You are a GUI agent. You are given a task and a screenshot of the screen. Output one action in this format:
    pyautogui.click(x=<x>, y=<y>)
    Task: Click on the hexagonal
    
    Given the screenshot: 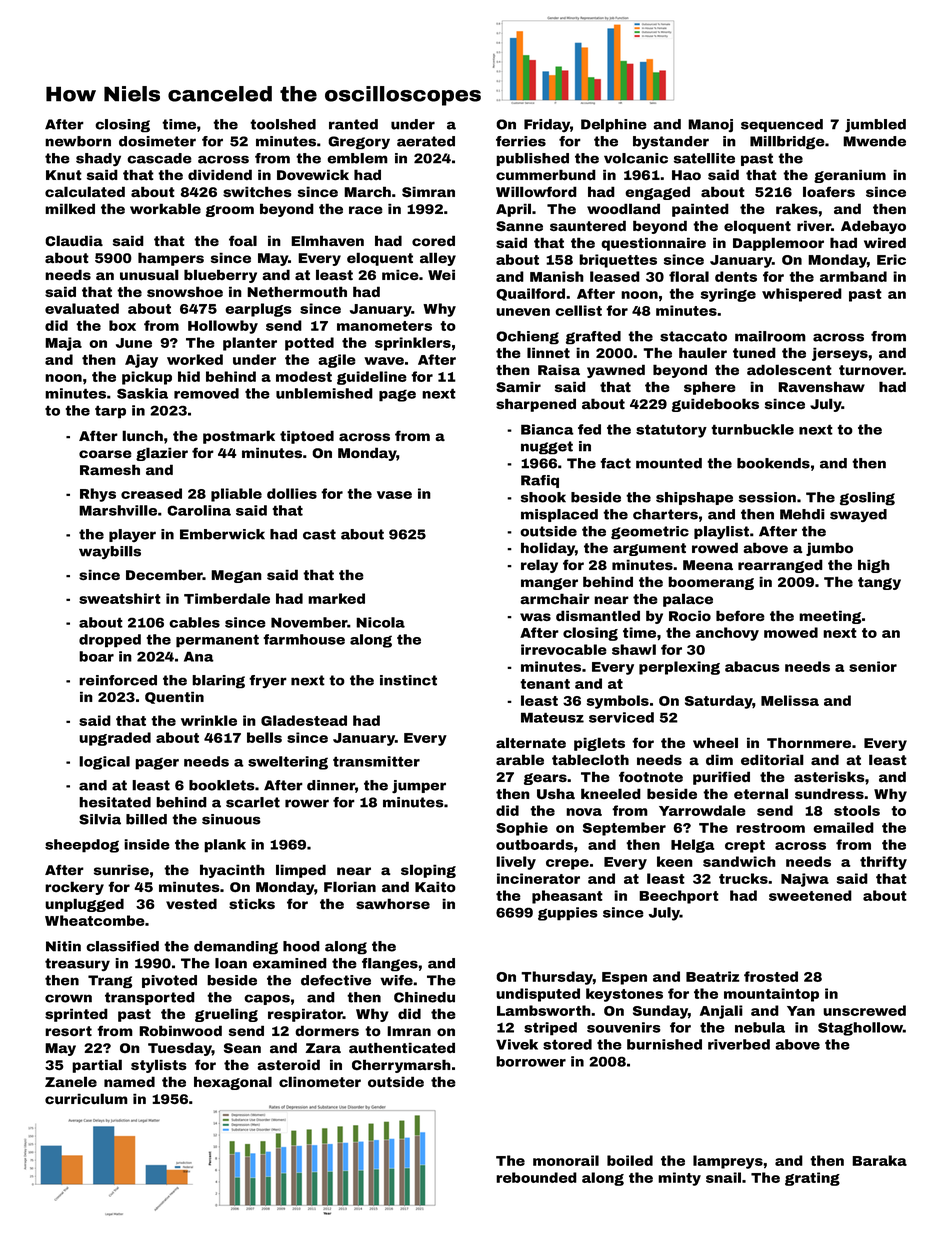 What is the action you would take?
    pyautogui.click(x=233, y=1083)
